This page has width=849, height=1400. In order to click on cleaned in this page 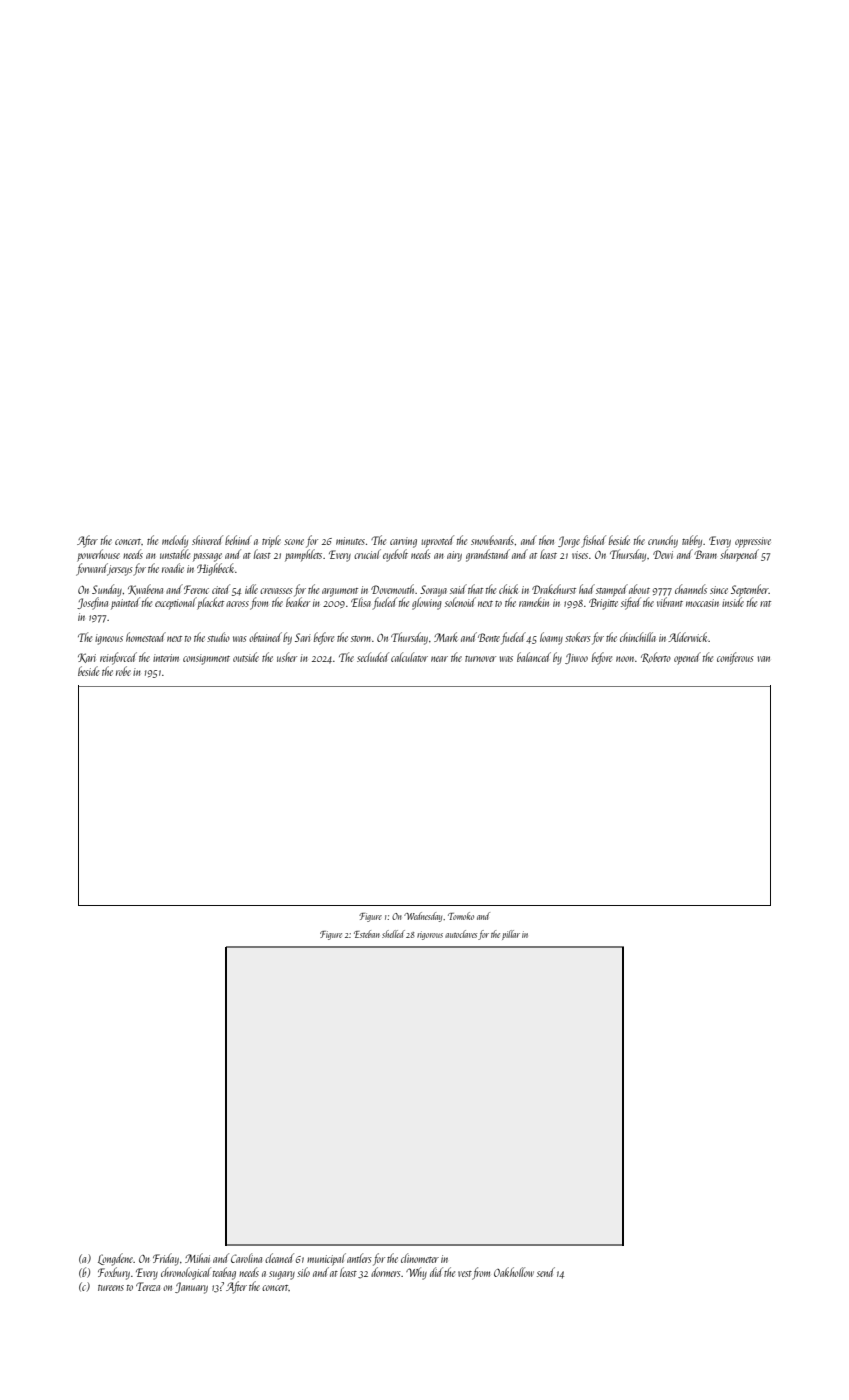, I will do `click(279, 1258)`.
